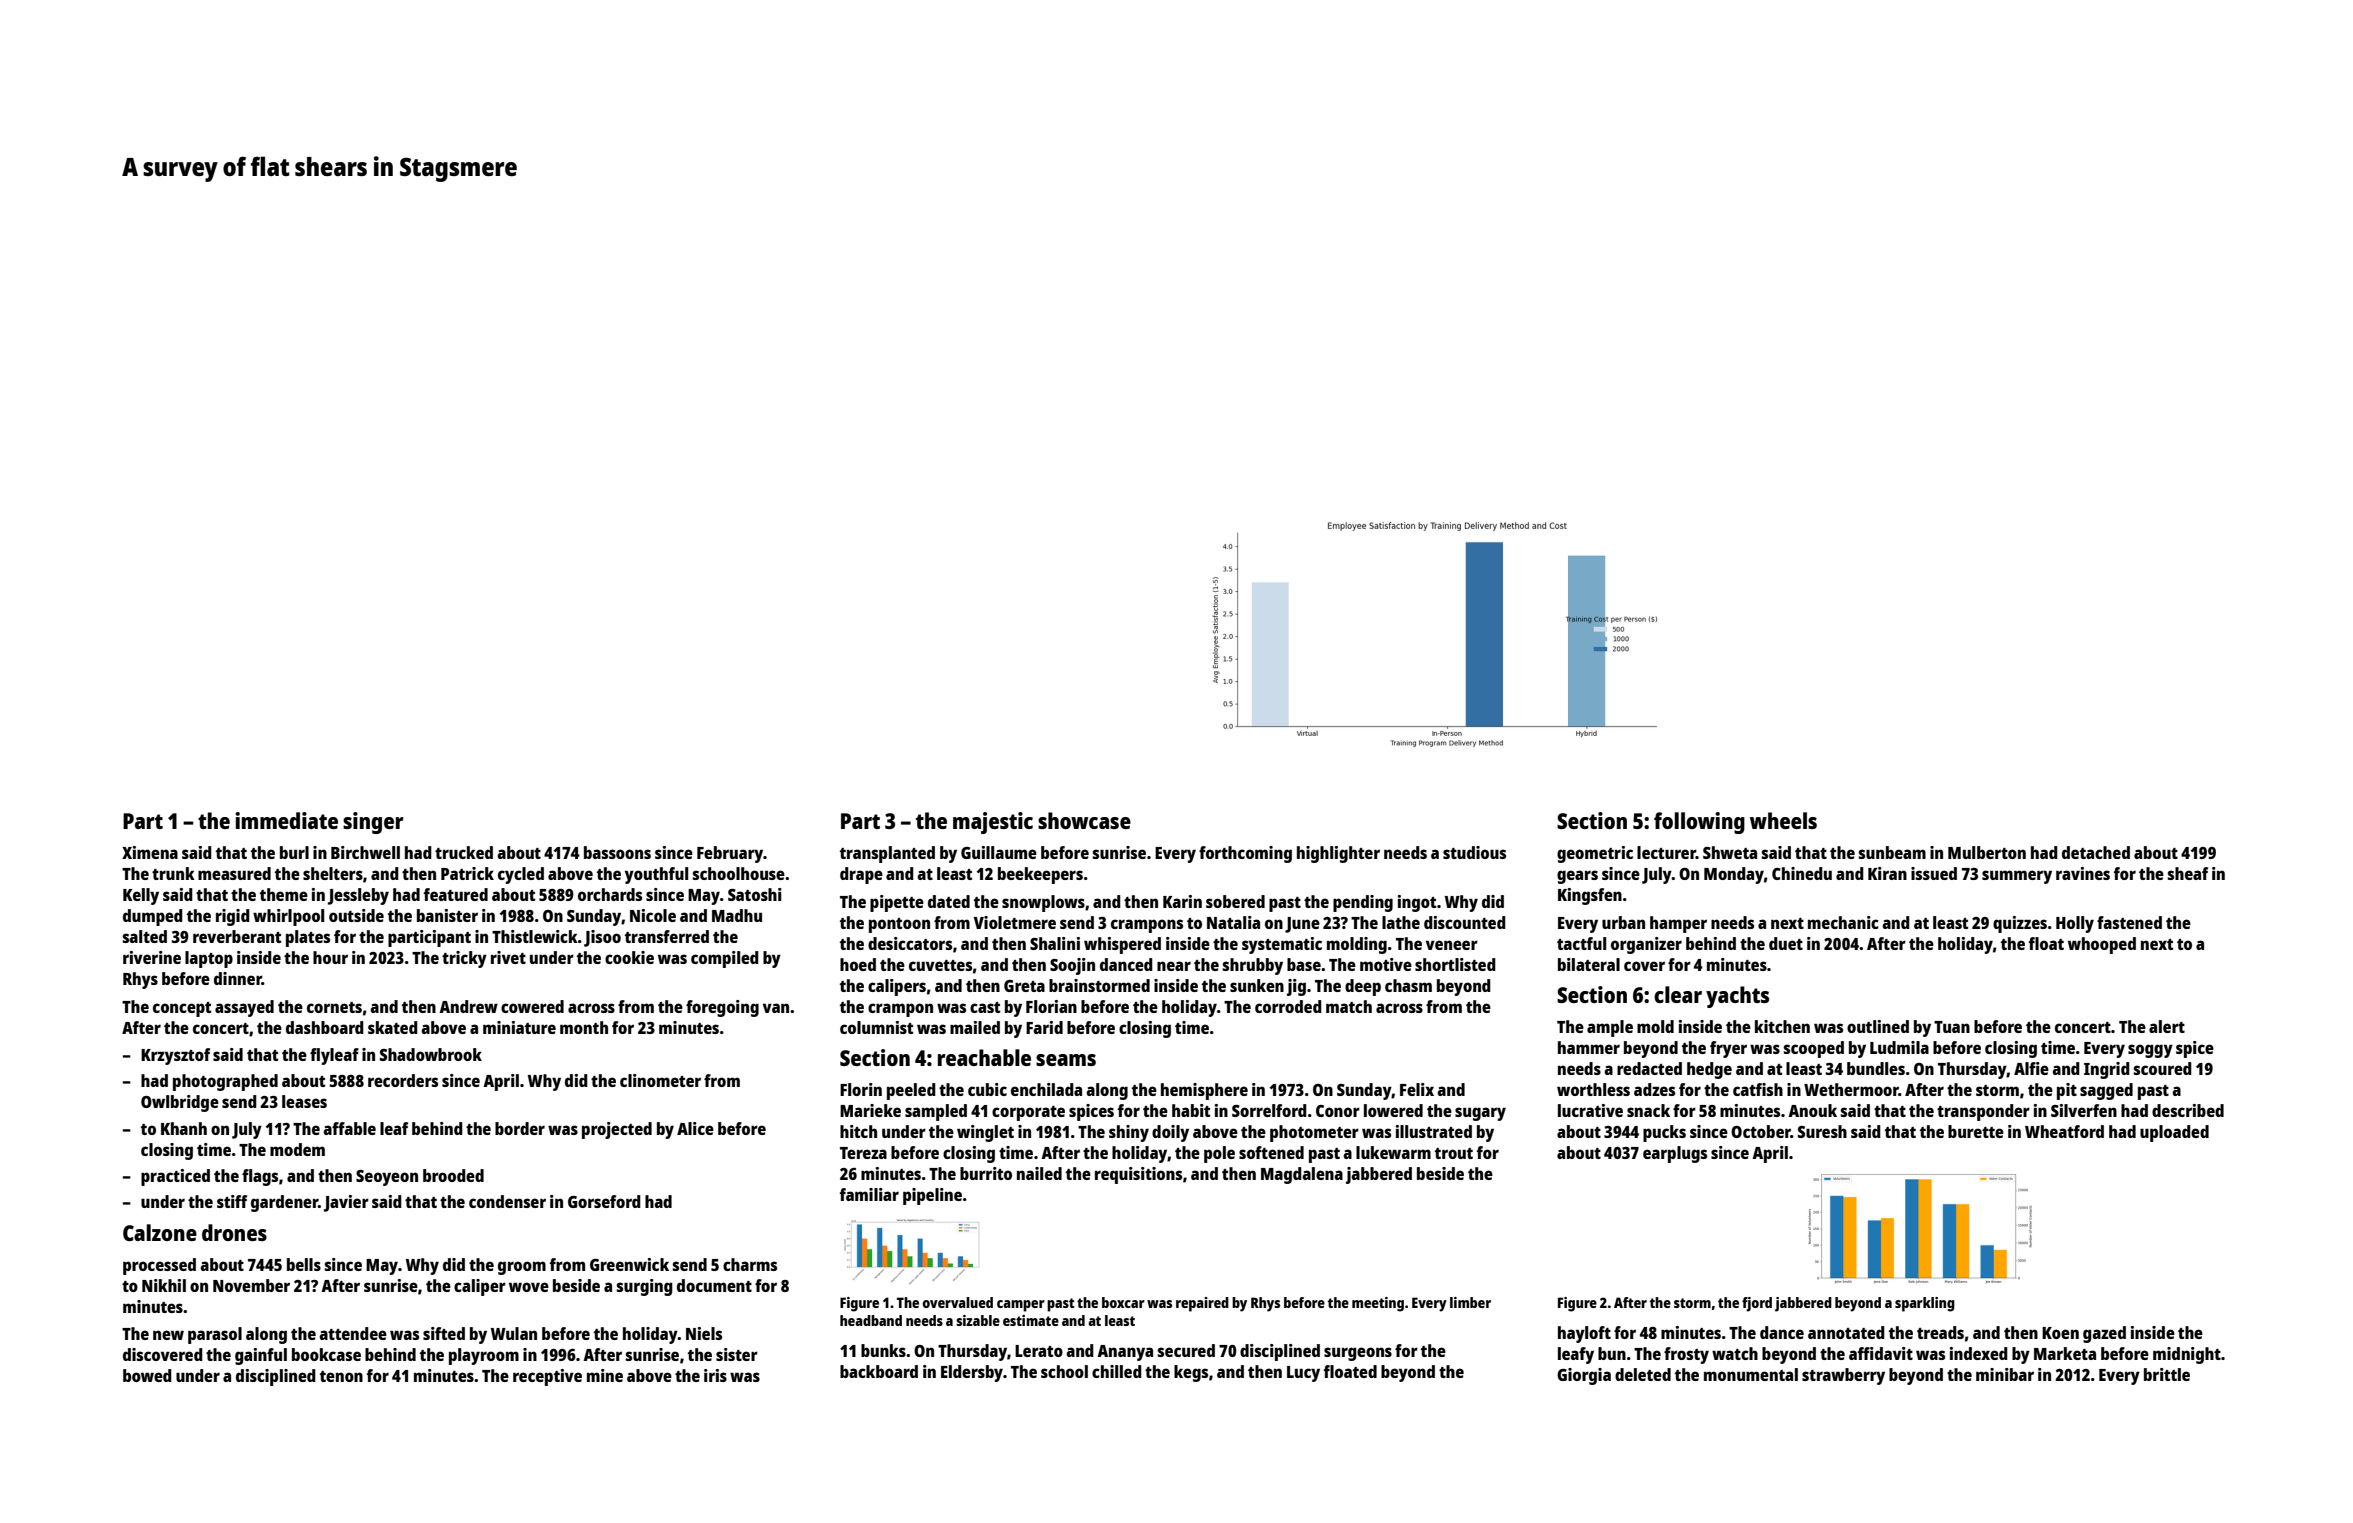 The width and height of the page is (2353, 1523). Describe the element at coordinates (286, 820) in the page. I see `immediate` at that location.
